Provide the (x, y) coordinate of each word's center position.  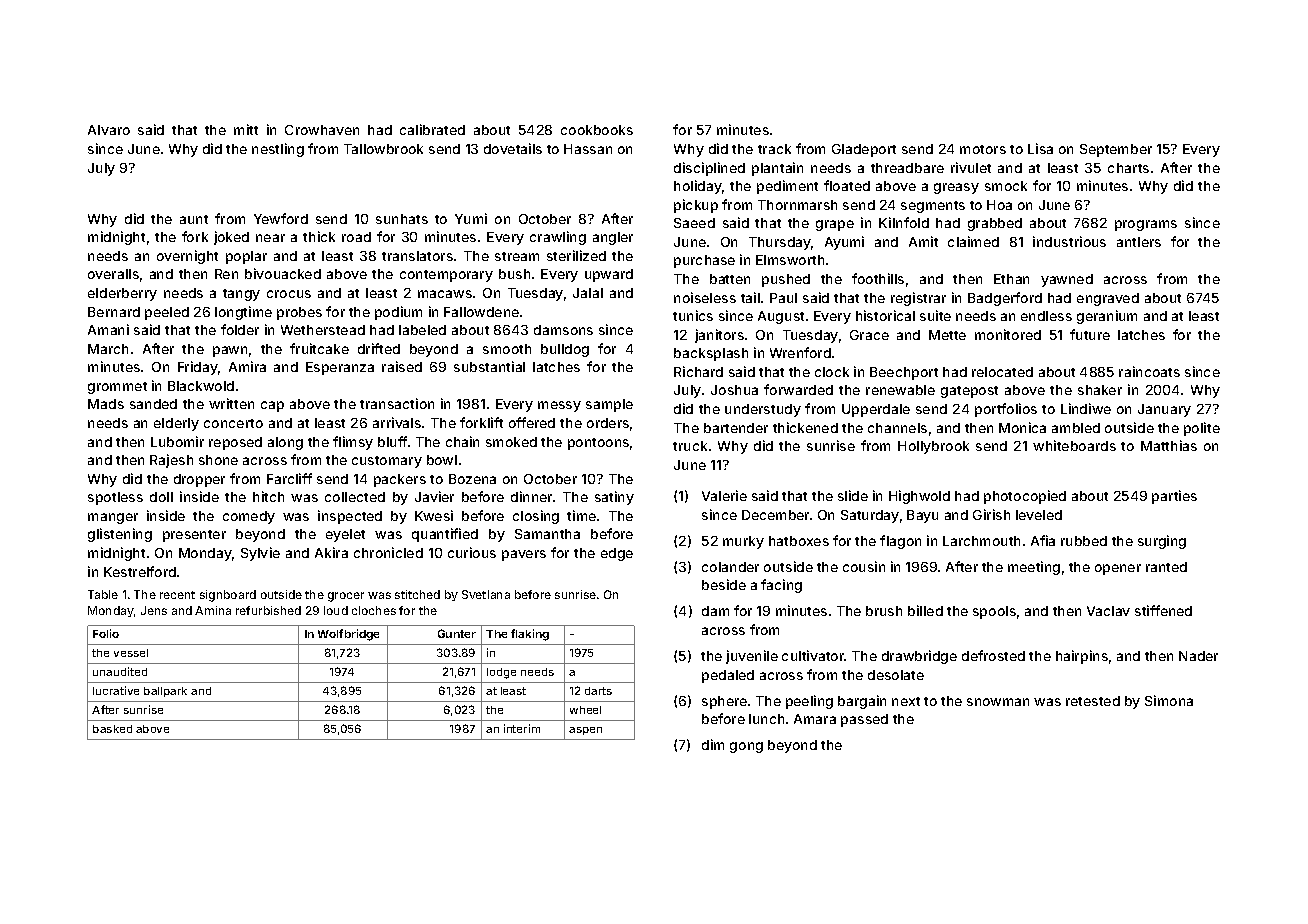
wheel (585, 710)
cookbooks (597, 130)
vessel (131, 653)
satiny (614, 498)
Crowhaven (322, 130)
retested (1093, 701)
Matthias (1169, 445)
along (285, 443)
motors (983, 149)
